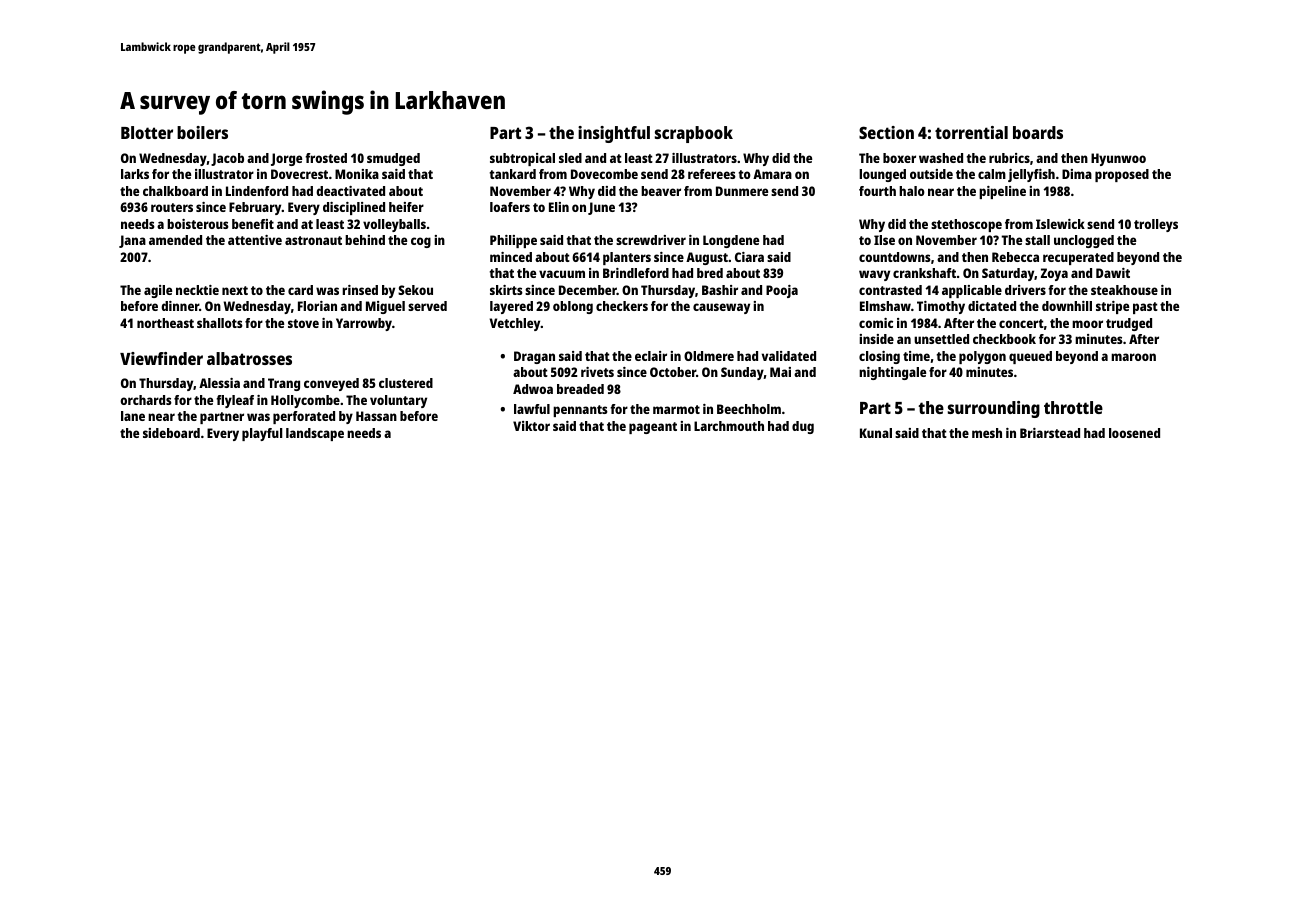 Image resolution: width=1308 pixels, height=924 pixels. Describe the element at coordinates (202, 132) in the image. I see `boilers` at that location.
